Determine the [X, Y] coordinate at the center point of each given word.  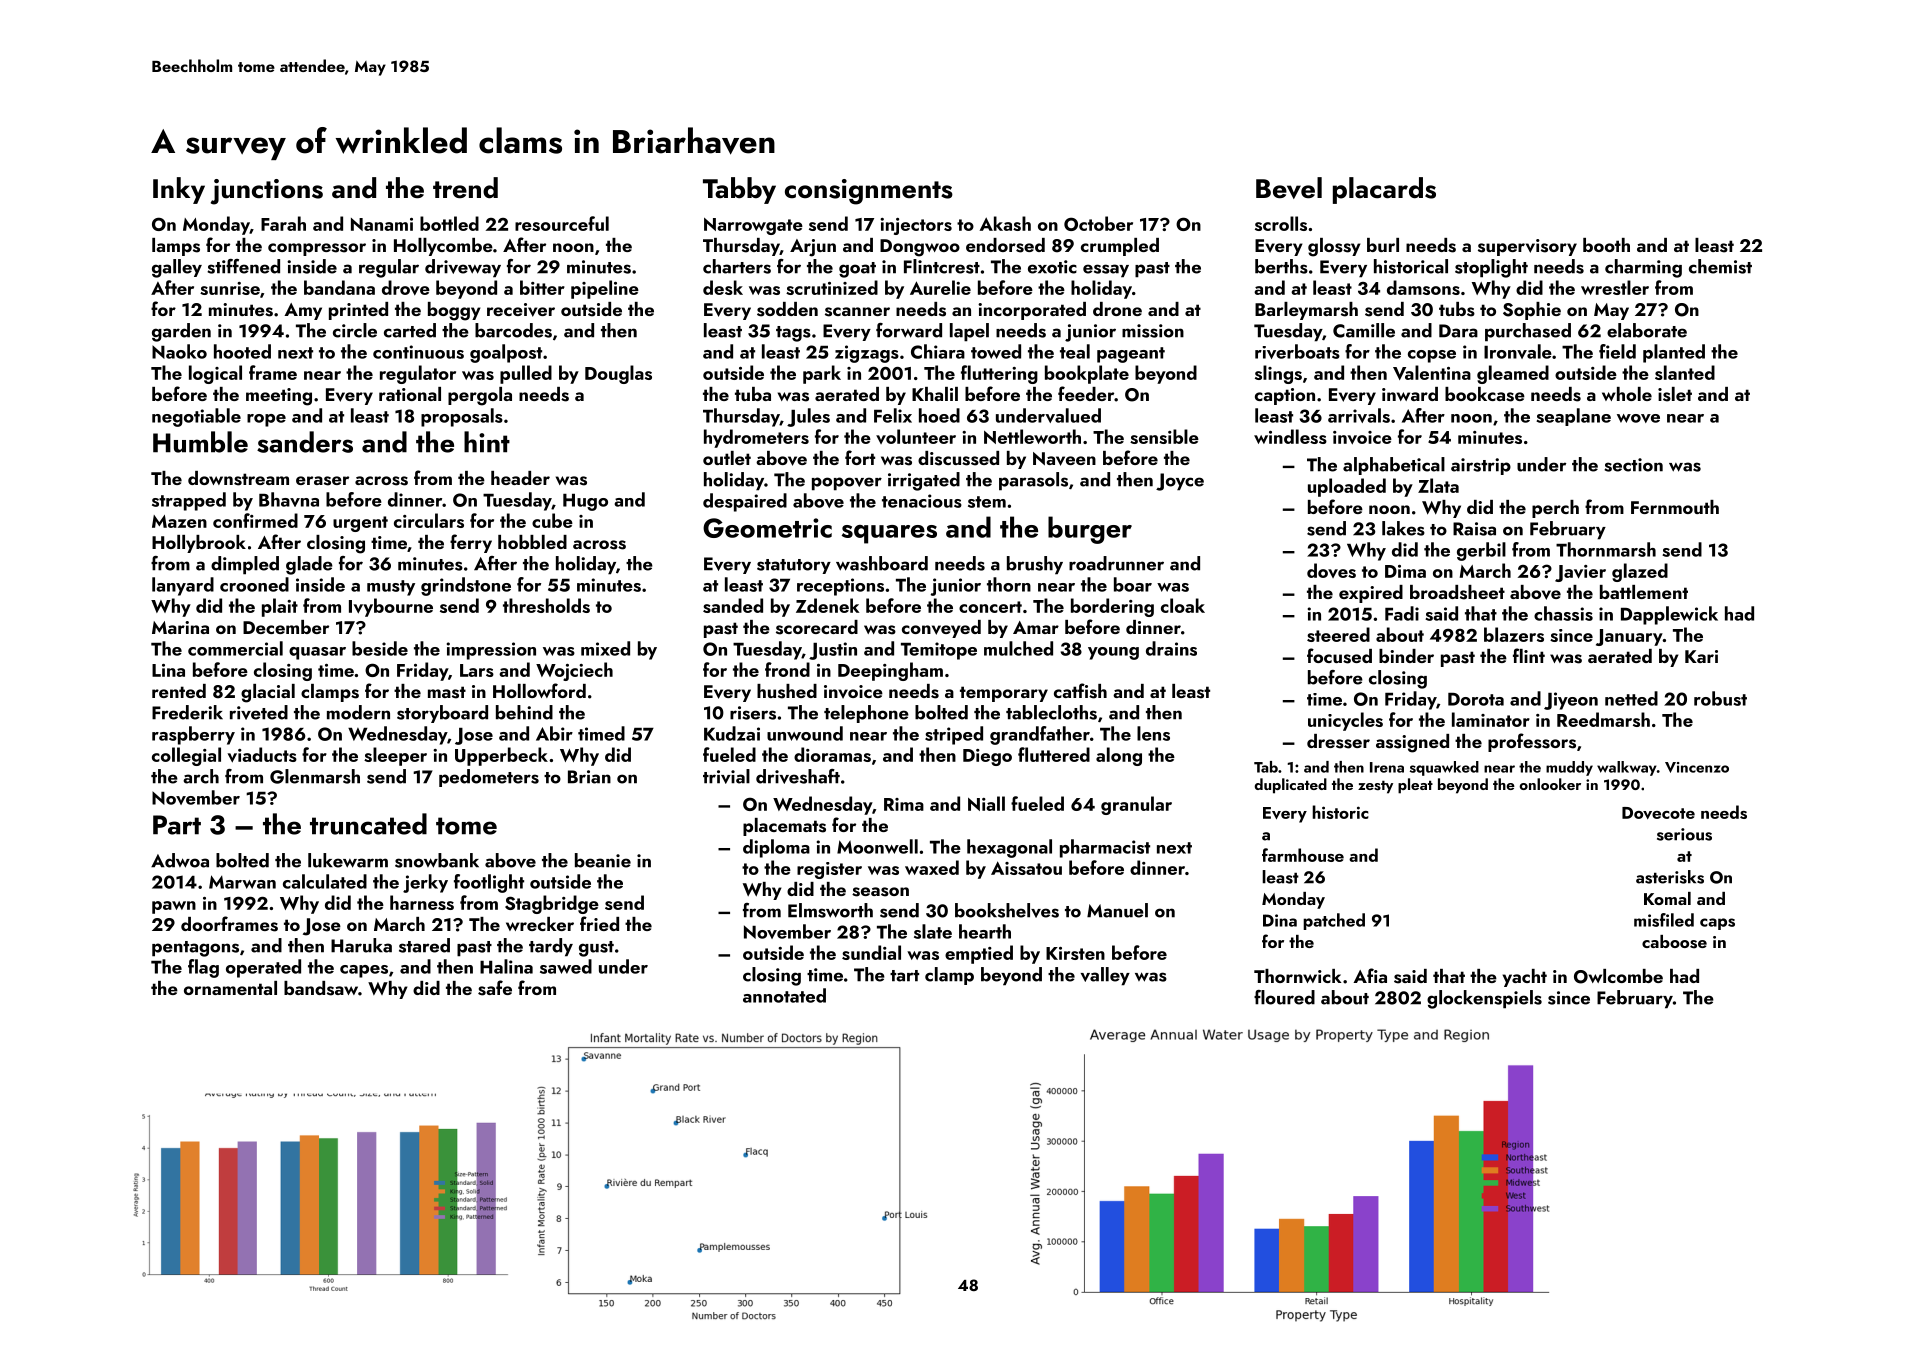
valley [1105, 976]
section [1633, 465]
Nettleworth [1032, 436]
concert [990, 607]
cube [552, 520]
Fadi [1402, 613]
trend [465, 188]
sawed [566, 966]
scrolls [1281, 223]
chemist [1720, 266]
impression [491, 651]
